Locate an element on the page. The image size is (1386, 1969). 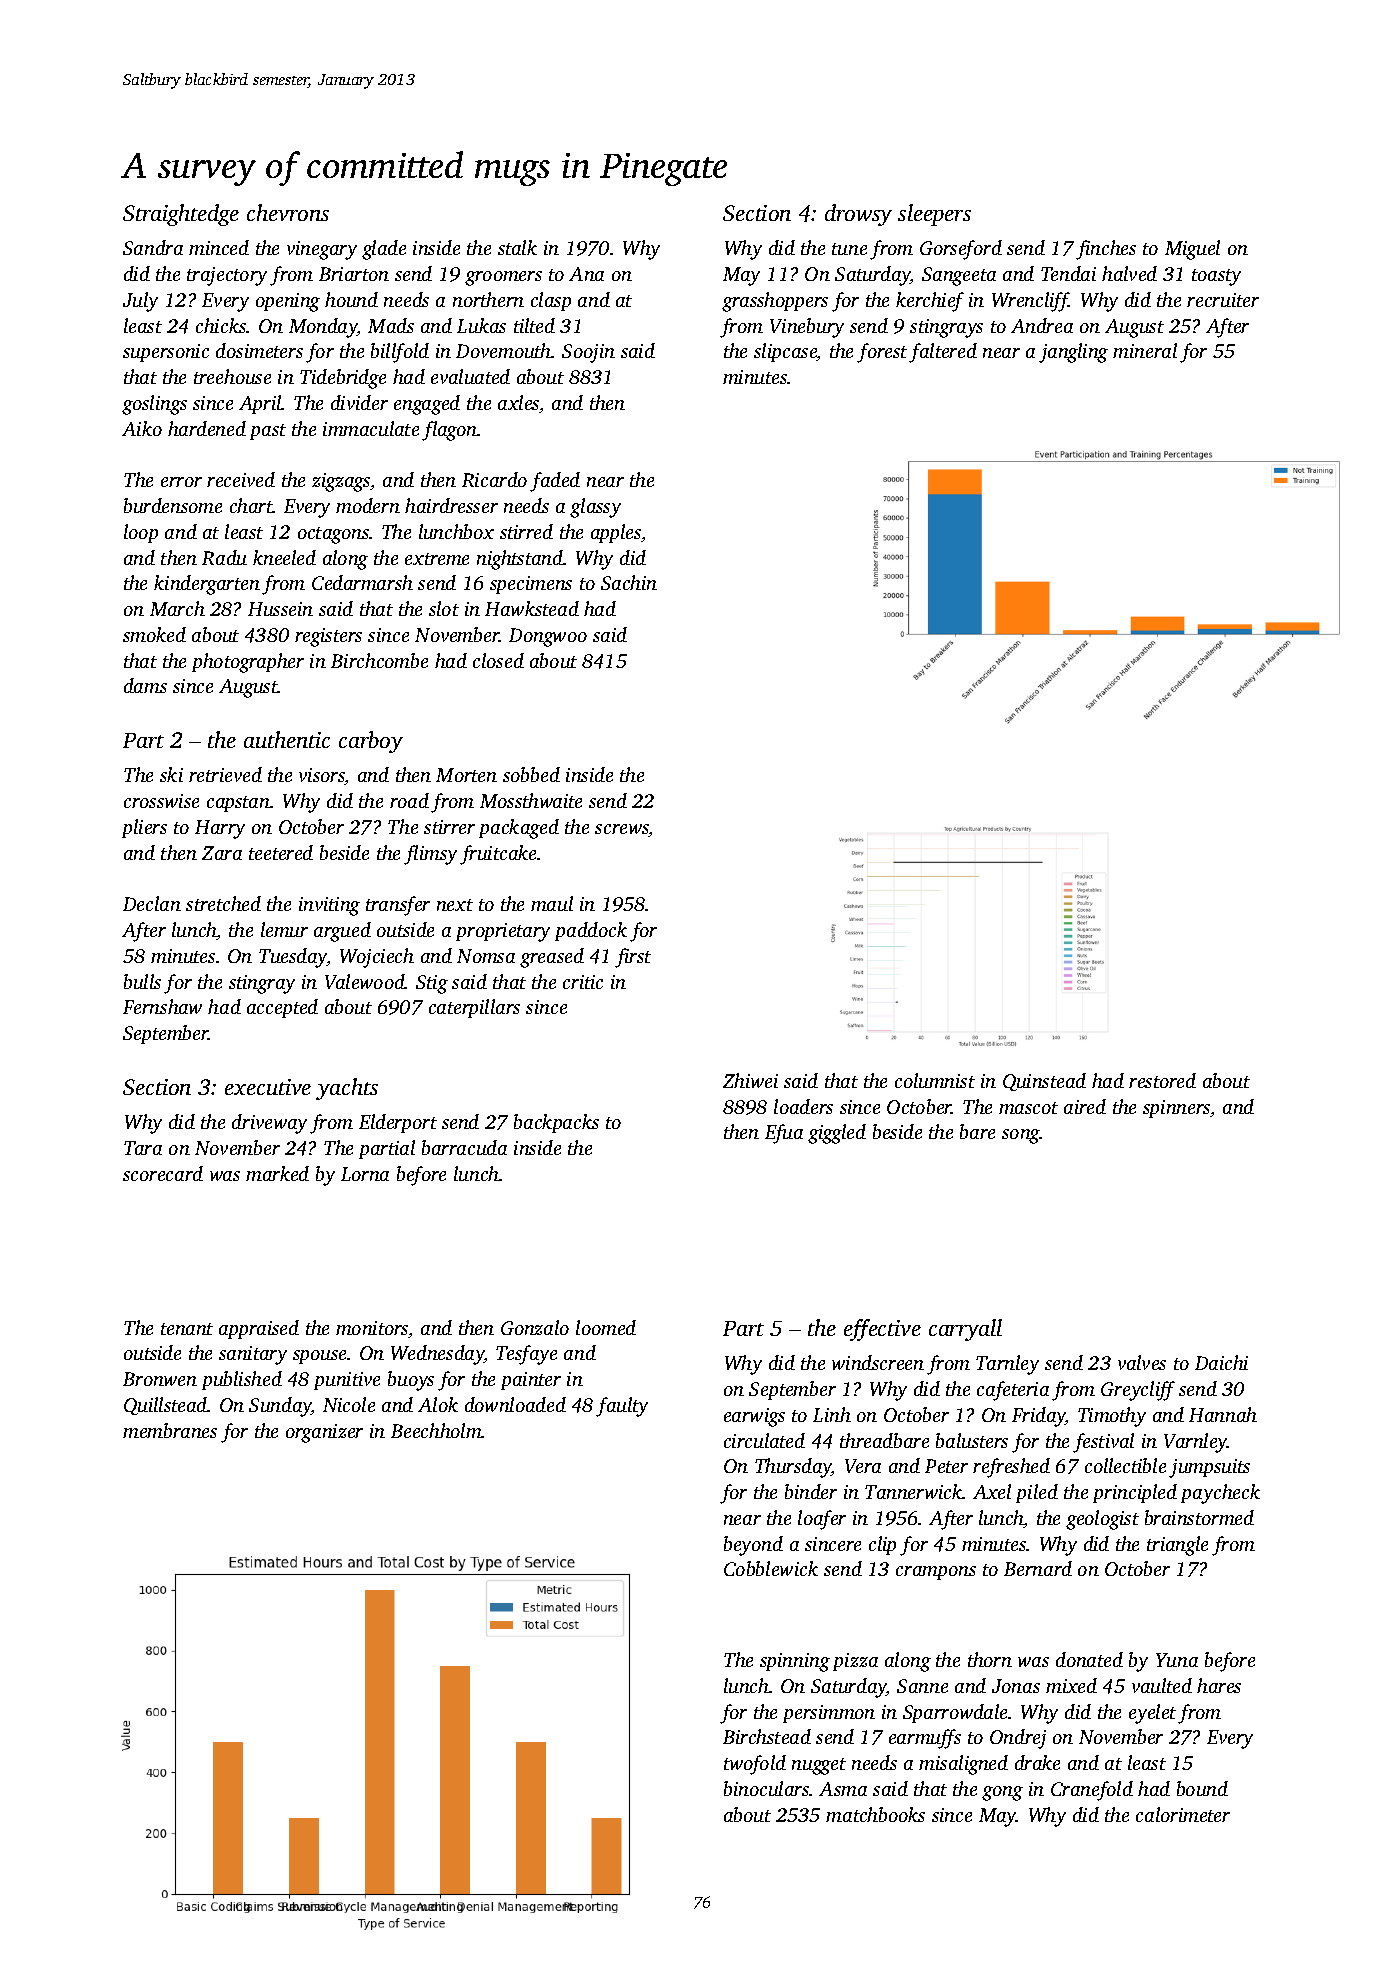
stalk is located at coordinates (517, 247).
